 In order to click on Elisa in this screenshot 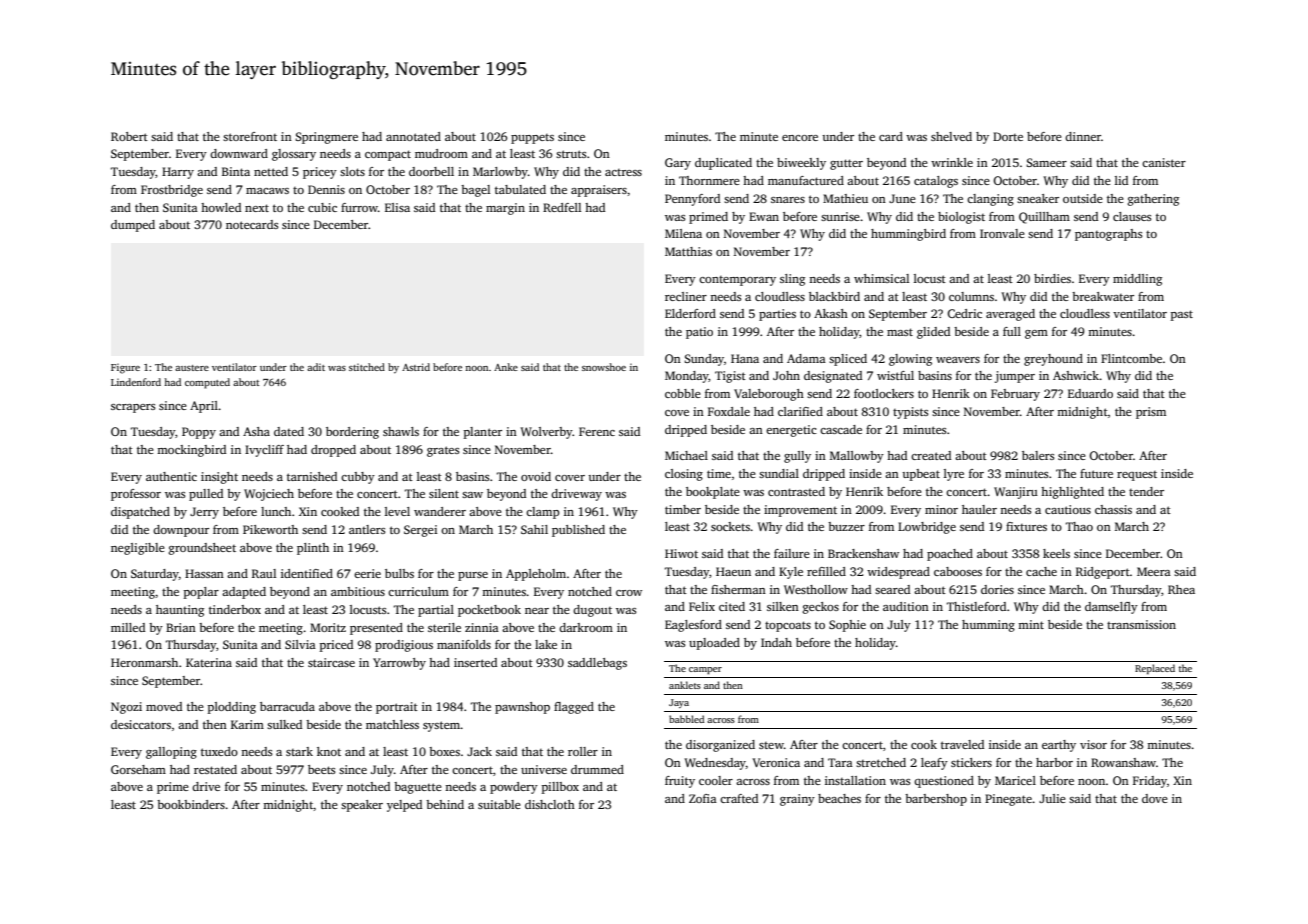, I will do `click(397, 207)`.
